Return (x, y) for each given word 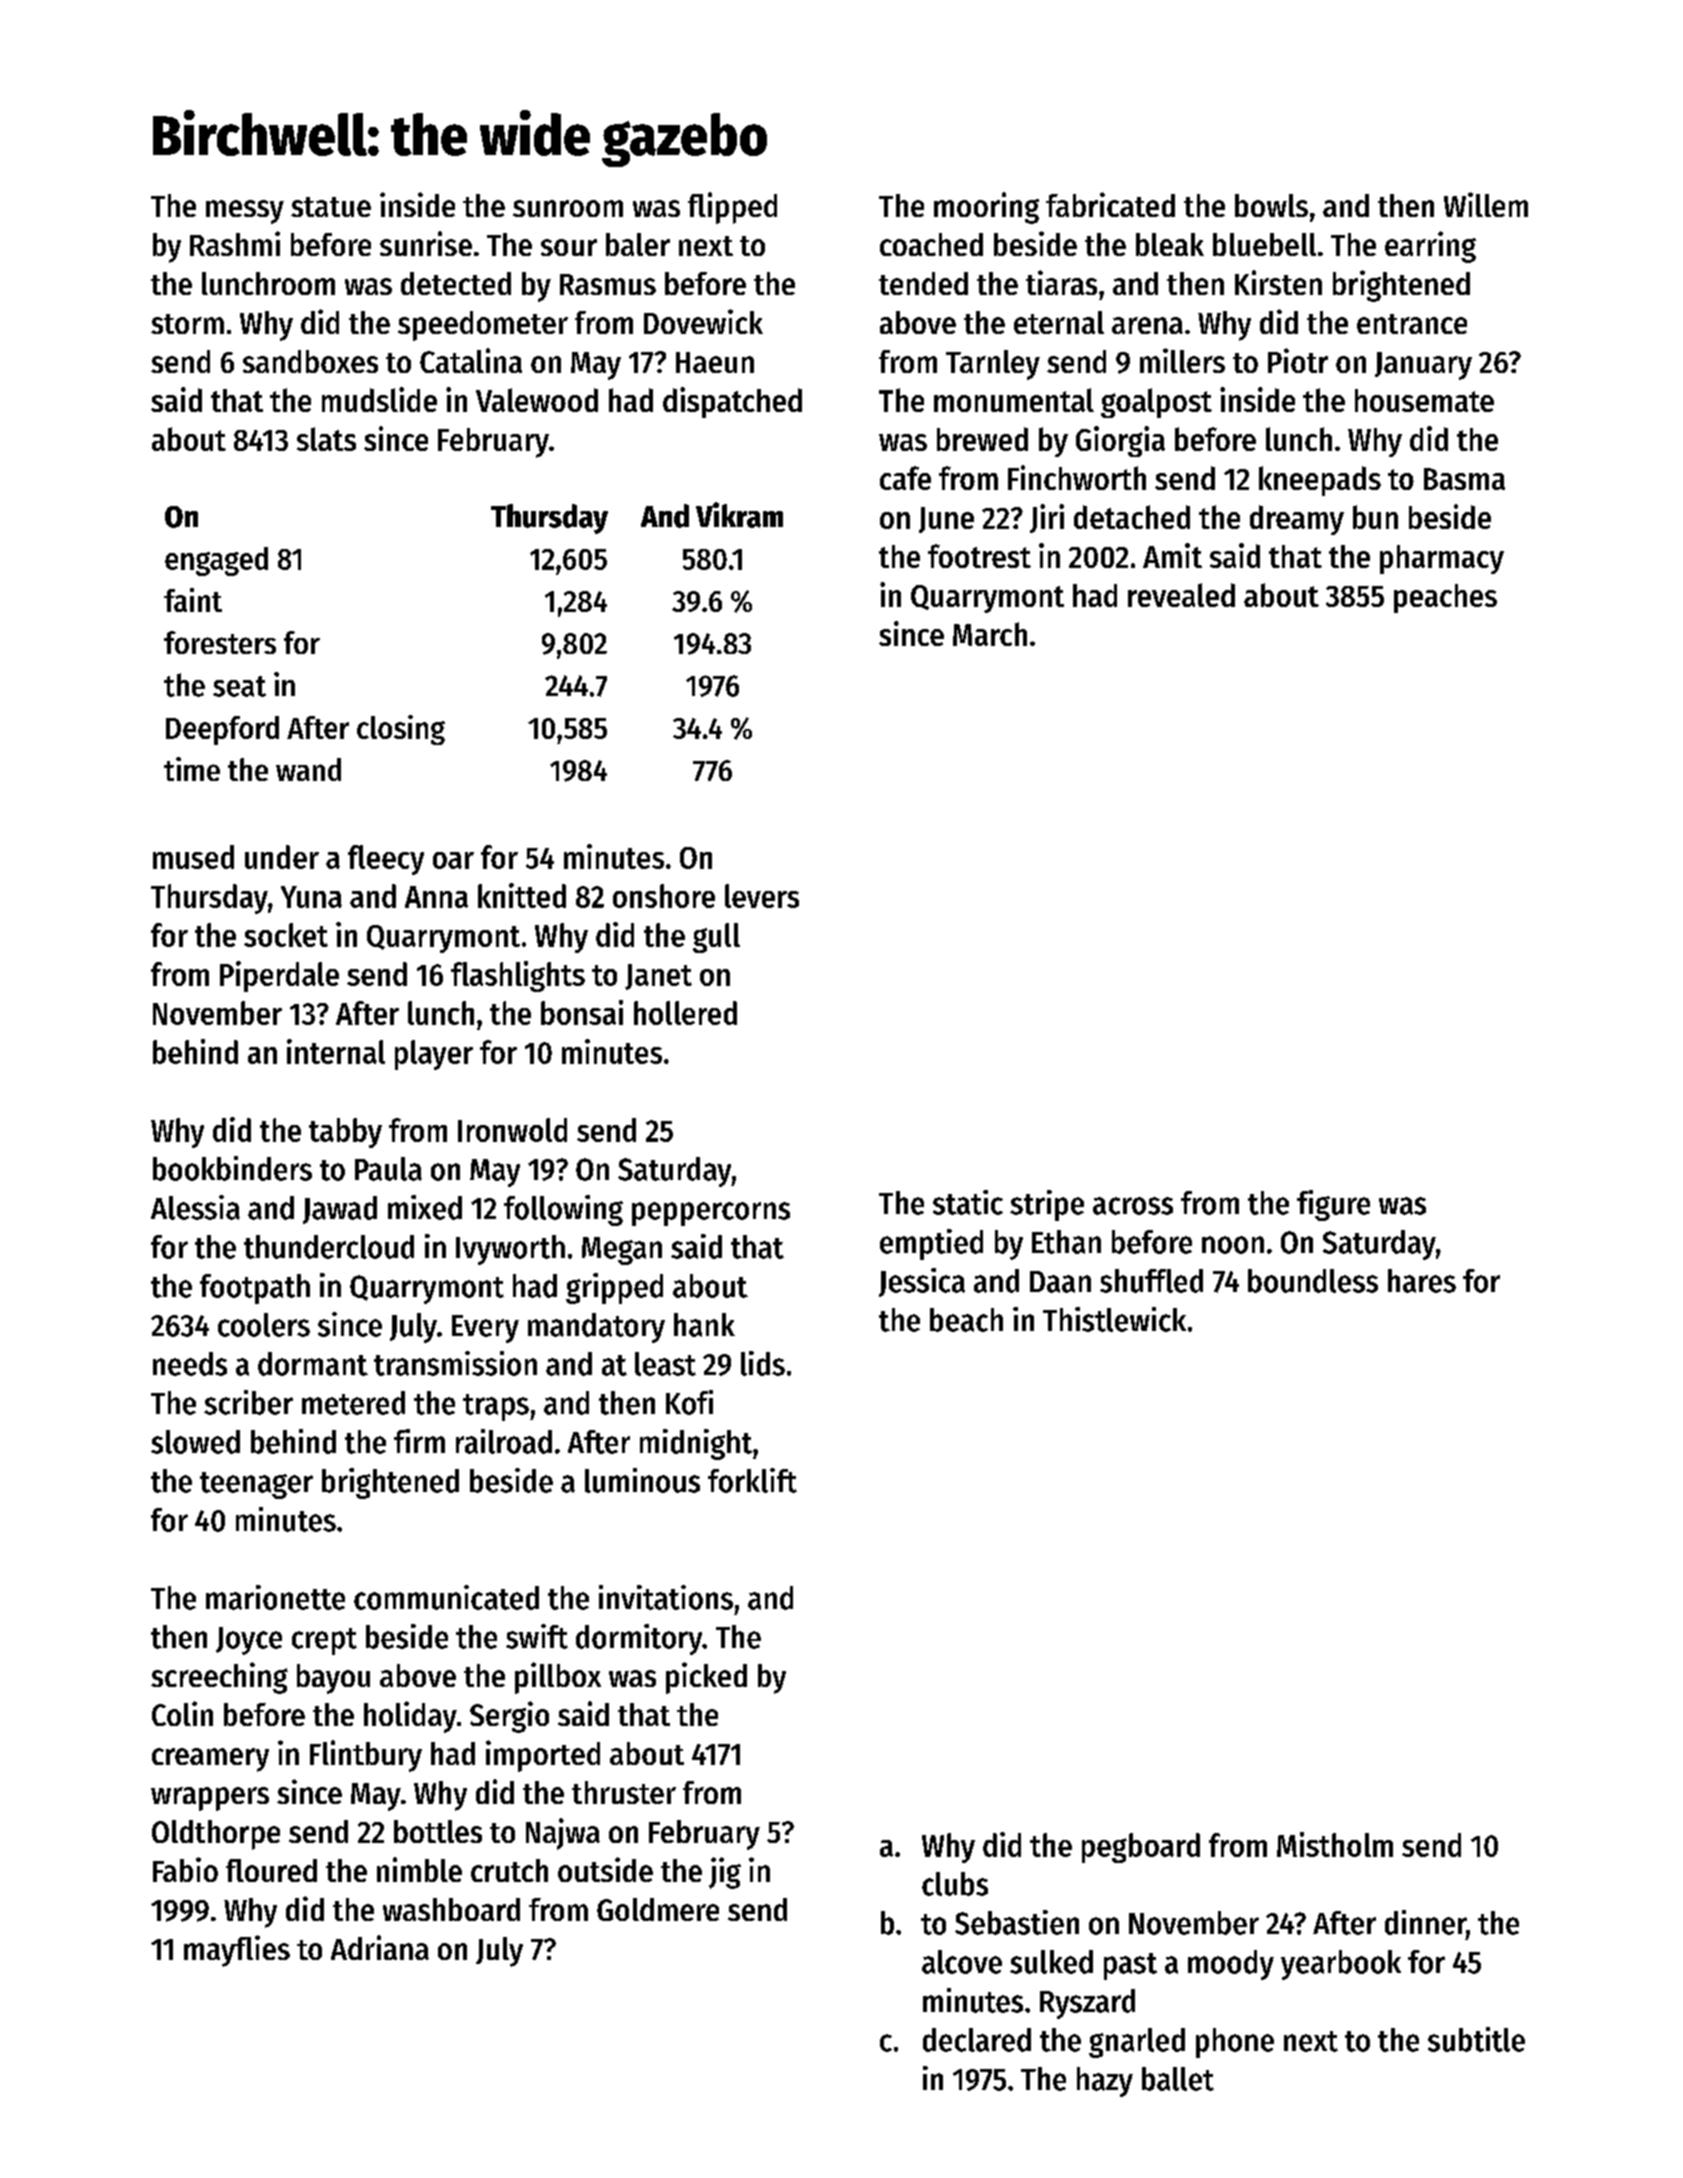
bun (1375, 517)
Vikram (739, 515)
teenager (256, 1485)
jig (725, 1873)
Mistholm (1335, 1844)
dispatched (732, 402)
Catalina (471, 360)
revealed (1181, 595)
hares (1422, 1281)
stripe (1047, 1205)
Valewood (537, 400)
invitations (666, 1597)
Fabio (185, 1869)
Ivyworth (510, 1250)
